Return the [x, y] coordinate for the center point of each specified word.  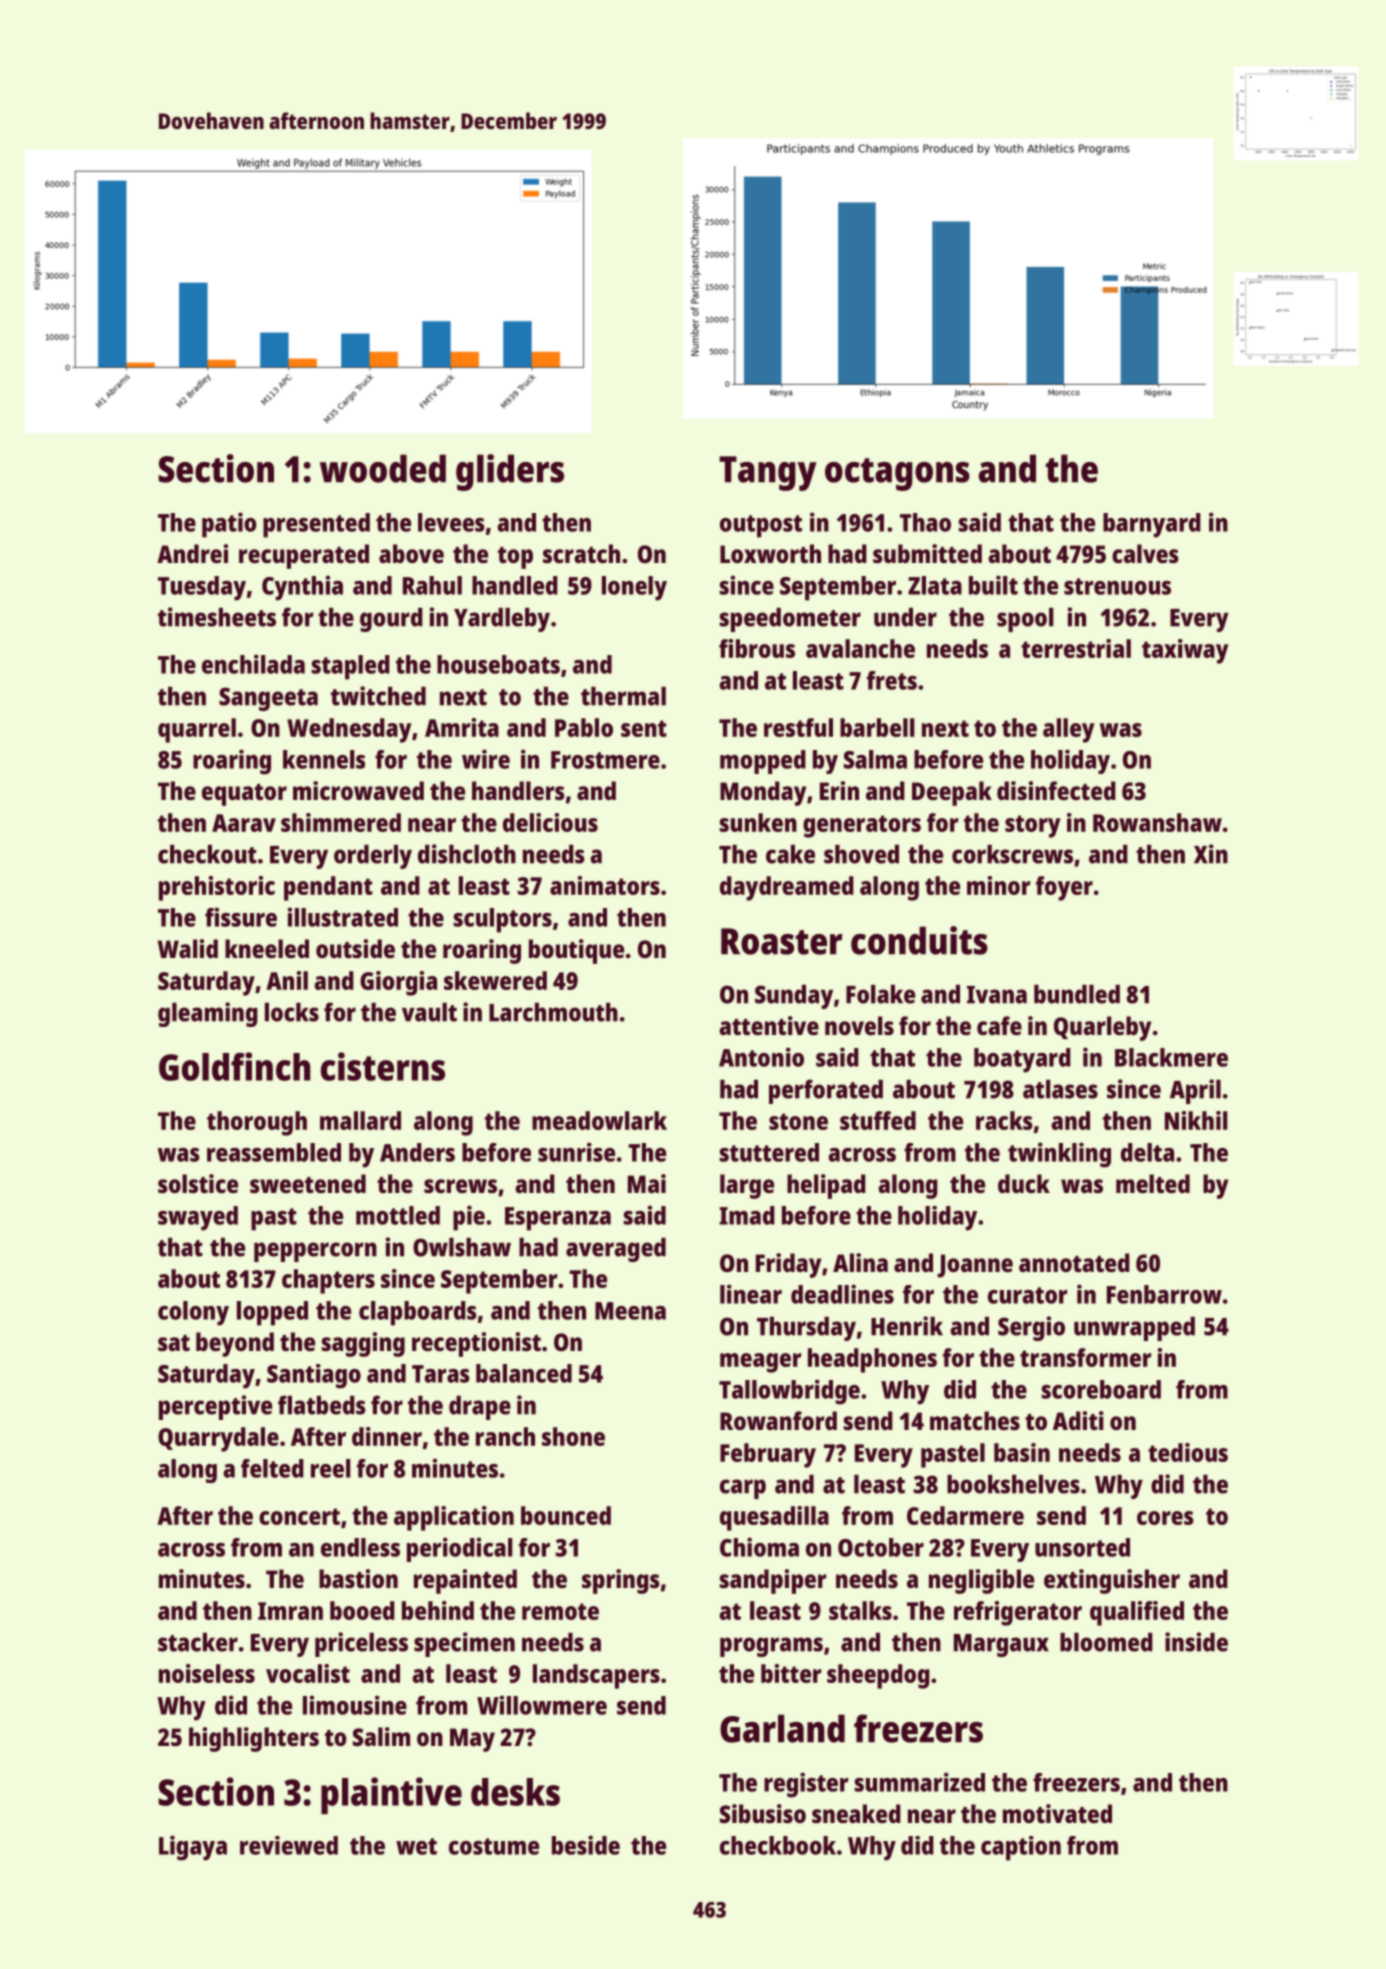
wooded [383, 468]
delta [1147, 1152]
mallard [360, 1120]
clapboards [418, 1313]
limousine [355, 1705]
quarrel [197, 730]
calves [1145, 553]
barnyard [1152, 525]
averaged [616, 1250]
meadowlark [599, 1120]
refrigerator [1018, 1613]
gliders [510, 472]
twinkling [1059, 1155]
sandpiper [772, 1581]
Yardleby [502, 620]
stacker [198, 1642]
